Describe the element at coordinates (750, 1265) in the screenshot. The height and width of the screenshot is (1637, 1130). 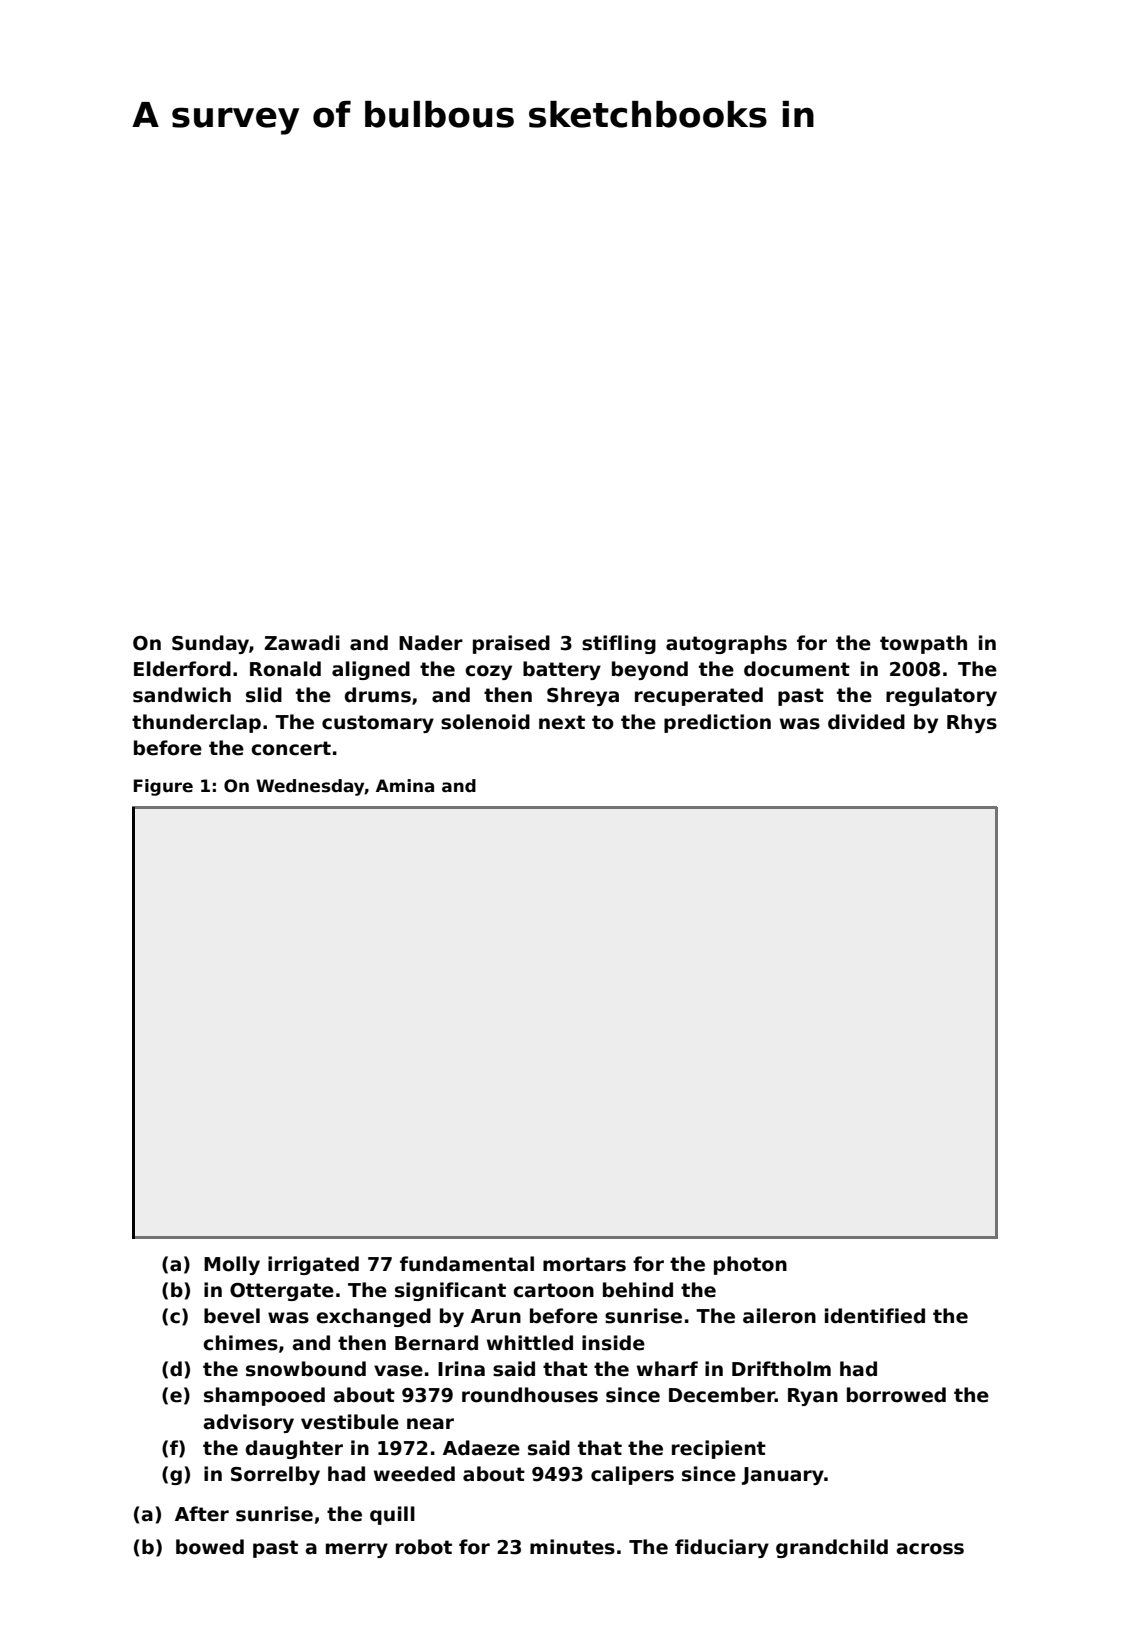
I see `photon` at that location.
